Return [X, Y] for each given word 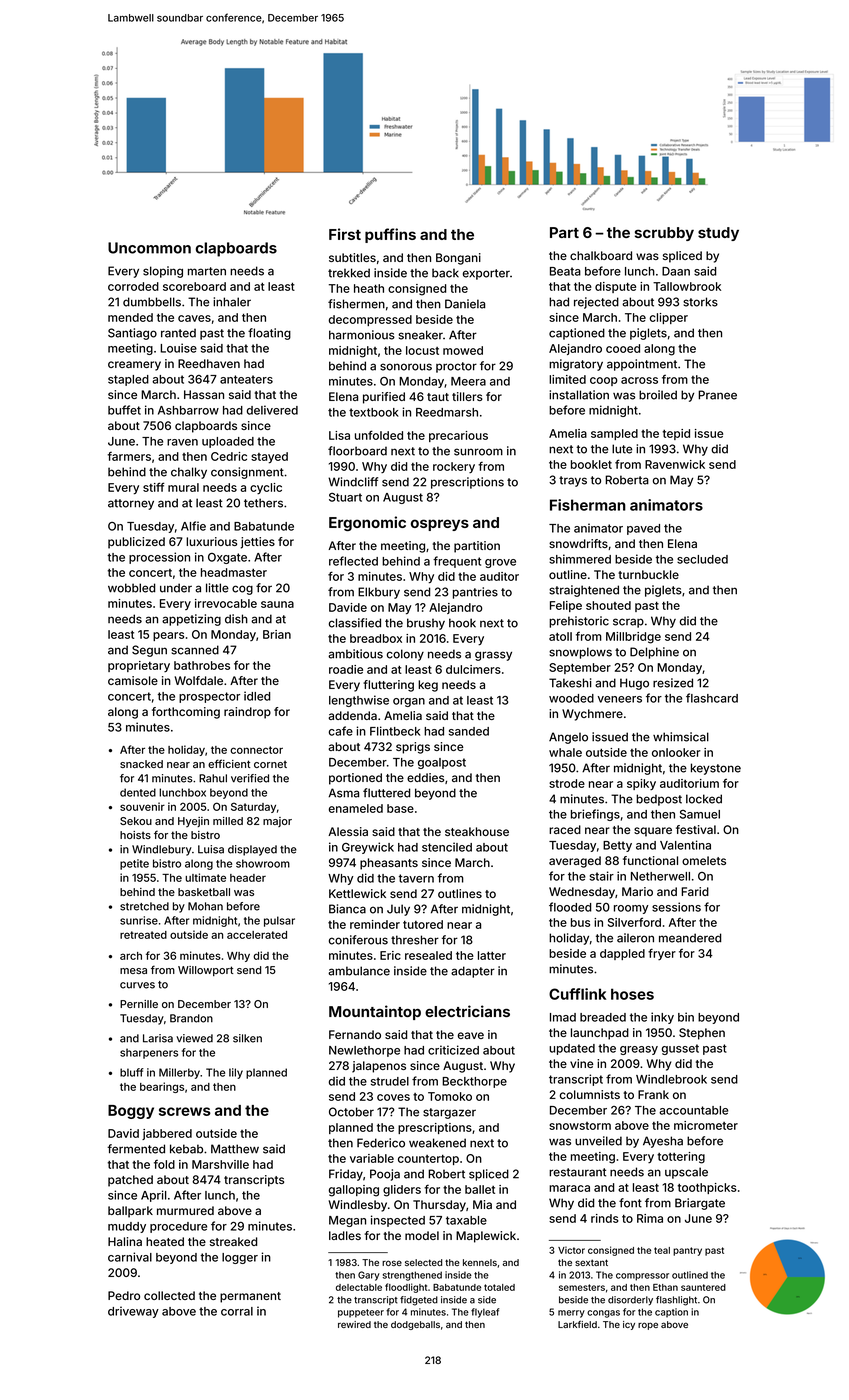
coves [393, 1097]
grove [500, 563]
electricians [467, 1011]
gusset [680, 1049]
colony [405, 655]
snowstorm [580, 1126]
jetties [258, 543]
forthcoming [186, 713]
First [345, 234]
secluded [702, 559]
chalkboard [601, 255]
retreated [143, 935]
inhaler [232, 302]
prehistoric [579, 622]
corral [237, 1311]
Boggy [131, 1112]
